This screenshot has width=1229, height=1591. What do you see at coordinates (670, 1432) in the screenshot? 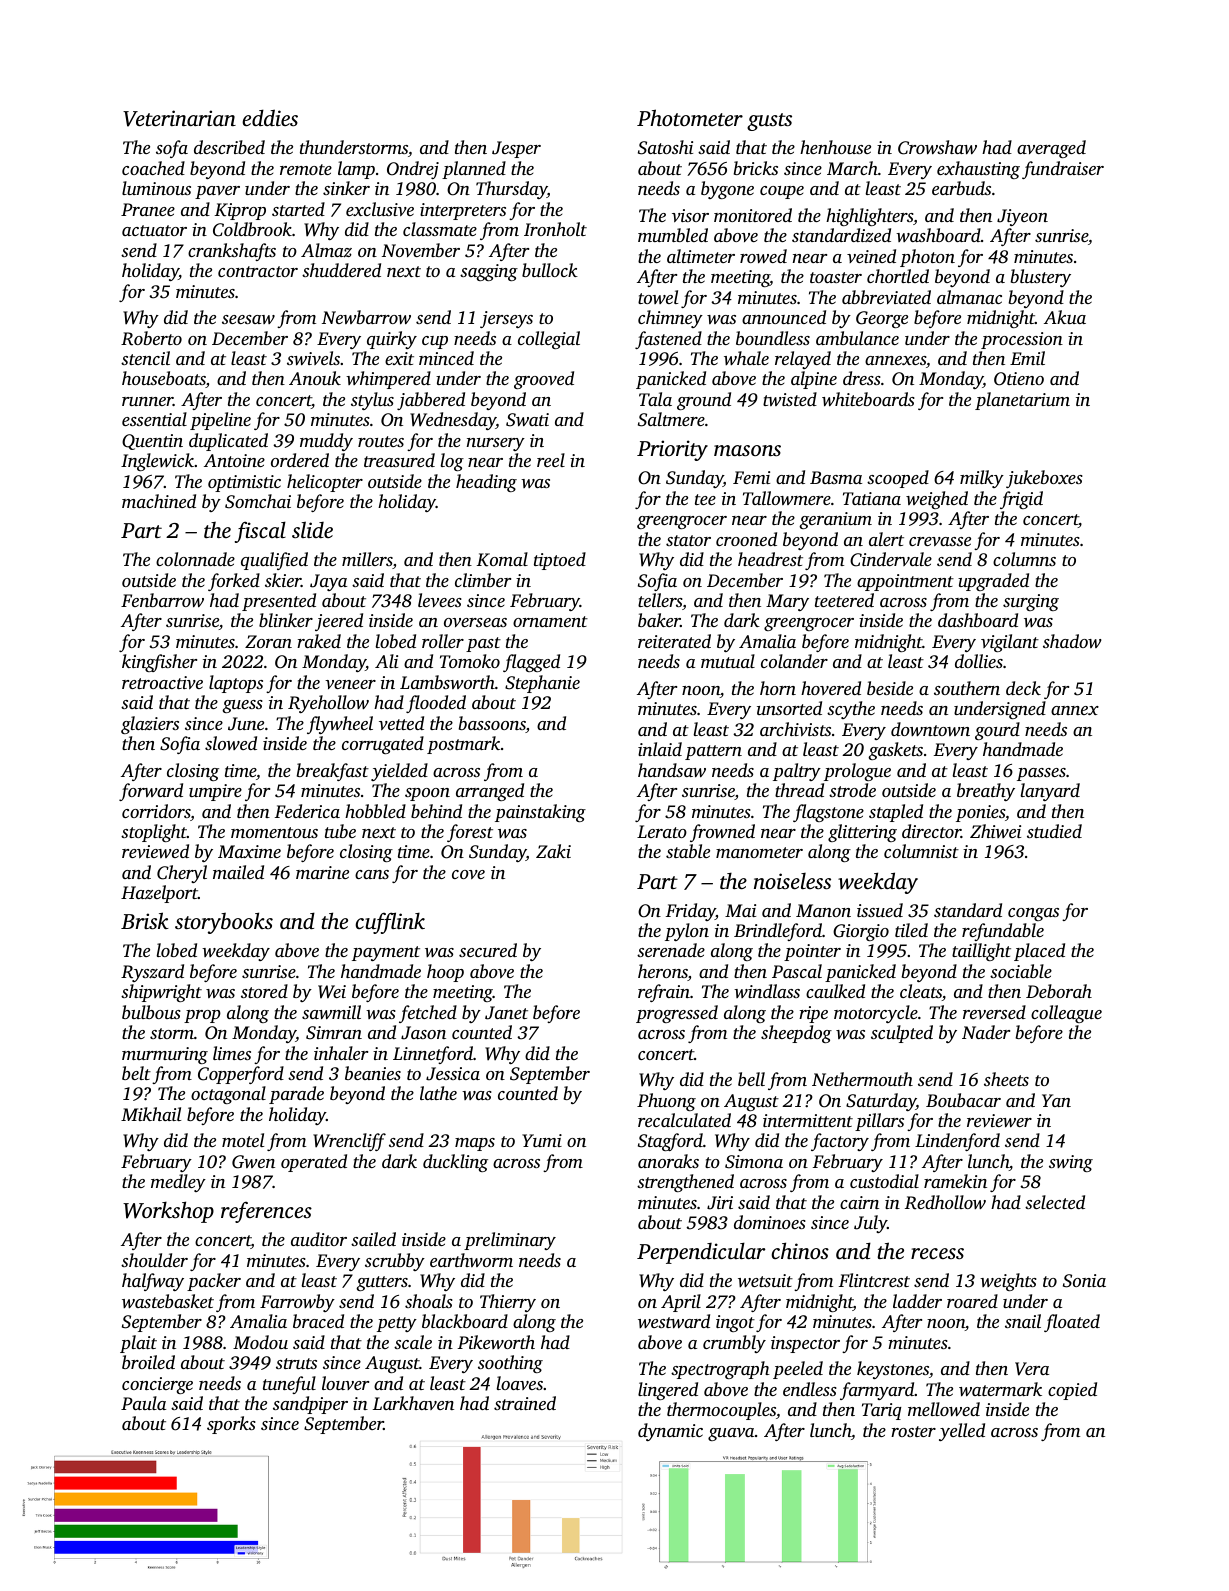
I see `dynamic` at bounding box center [670, 1432].
